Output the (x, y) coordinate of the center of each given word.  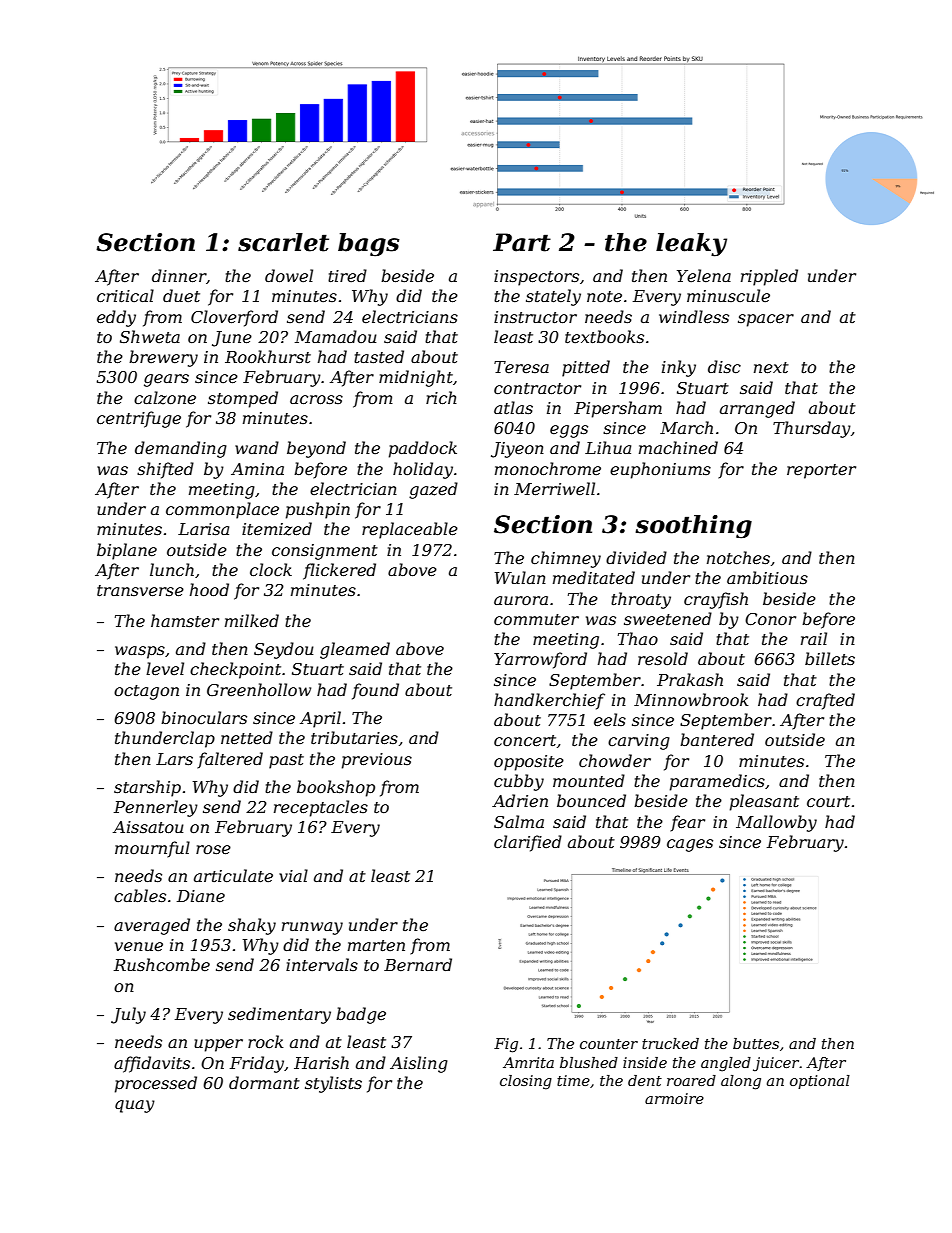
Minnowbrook (691, 699)
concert (525, 740)
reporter (821, 471)
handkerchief (549, 701)
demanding (181, 449)
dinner (179, 276)
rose (213, 849)
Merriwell (554, 488)
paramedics (717, 782)
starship (147, 788)
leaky (691, 245)
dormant (264, 1082)
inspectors (536, 278)
